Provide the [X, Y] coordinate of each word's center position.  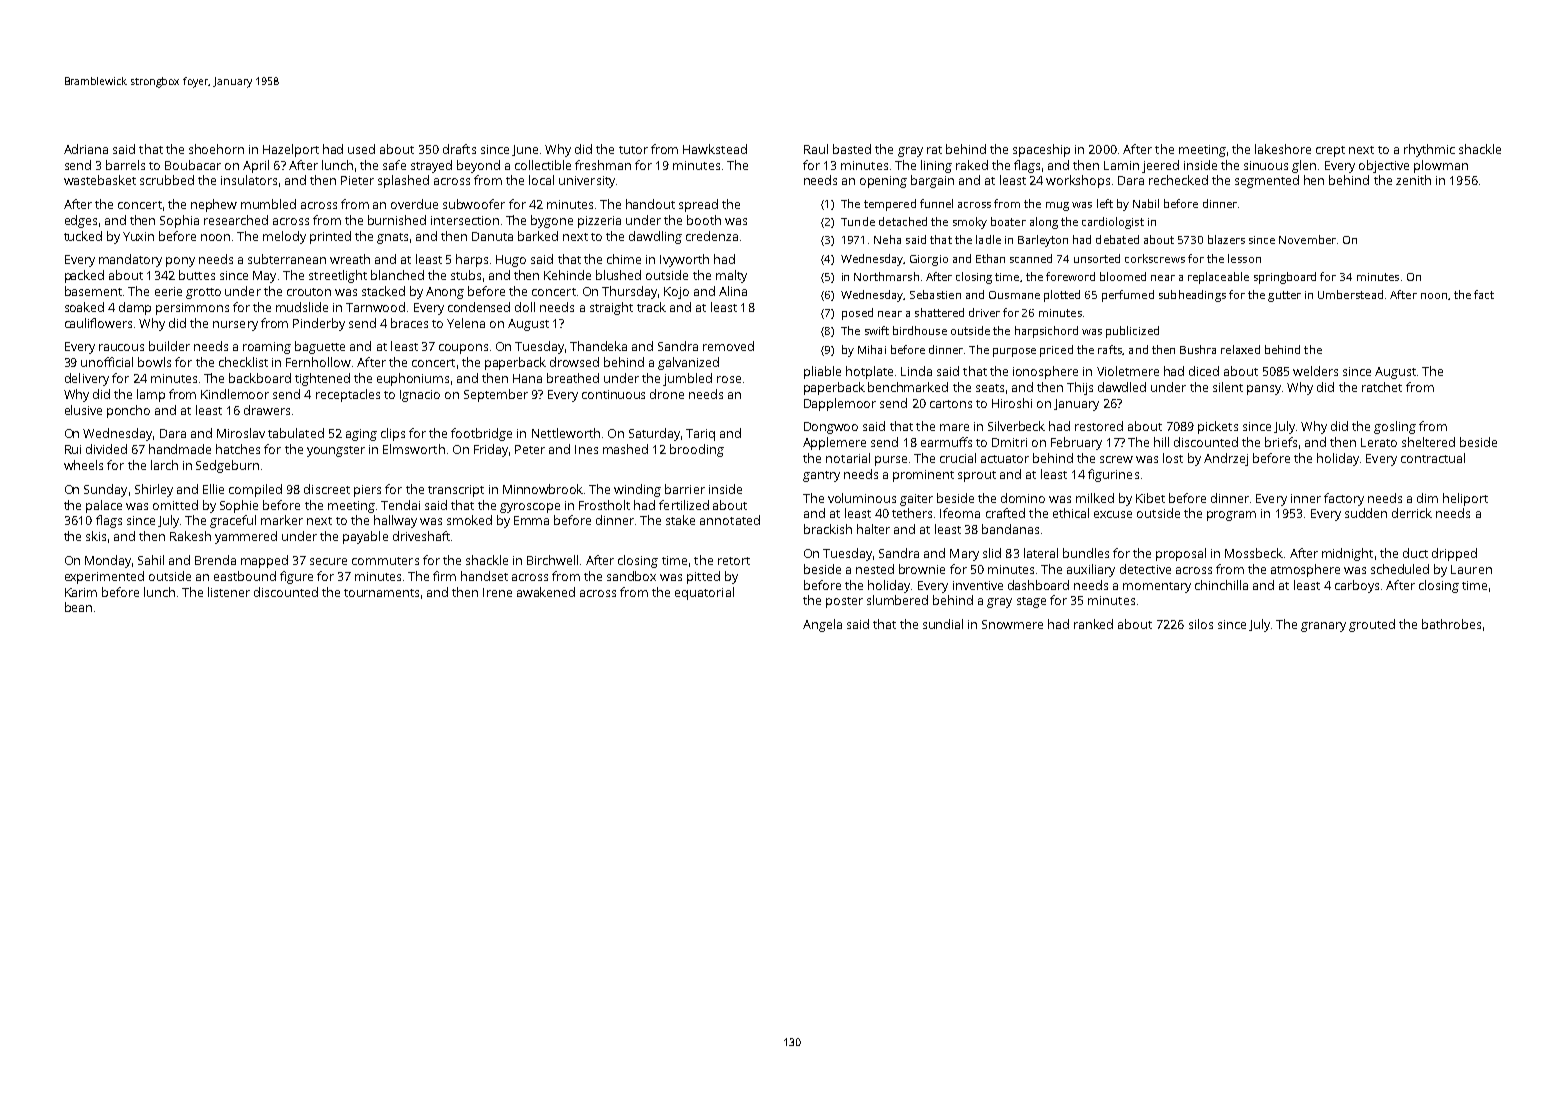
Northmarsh [886, 276]
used [361, 149]
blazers [1226, 239]
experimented [104, 577]
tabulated [296, 433]
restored [1099, 426]
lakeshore [1283, 149]
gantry [821, 476]
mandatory [130, 260]
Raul [816, 149]
